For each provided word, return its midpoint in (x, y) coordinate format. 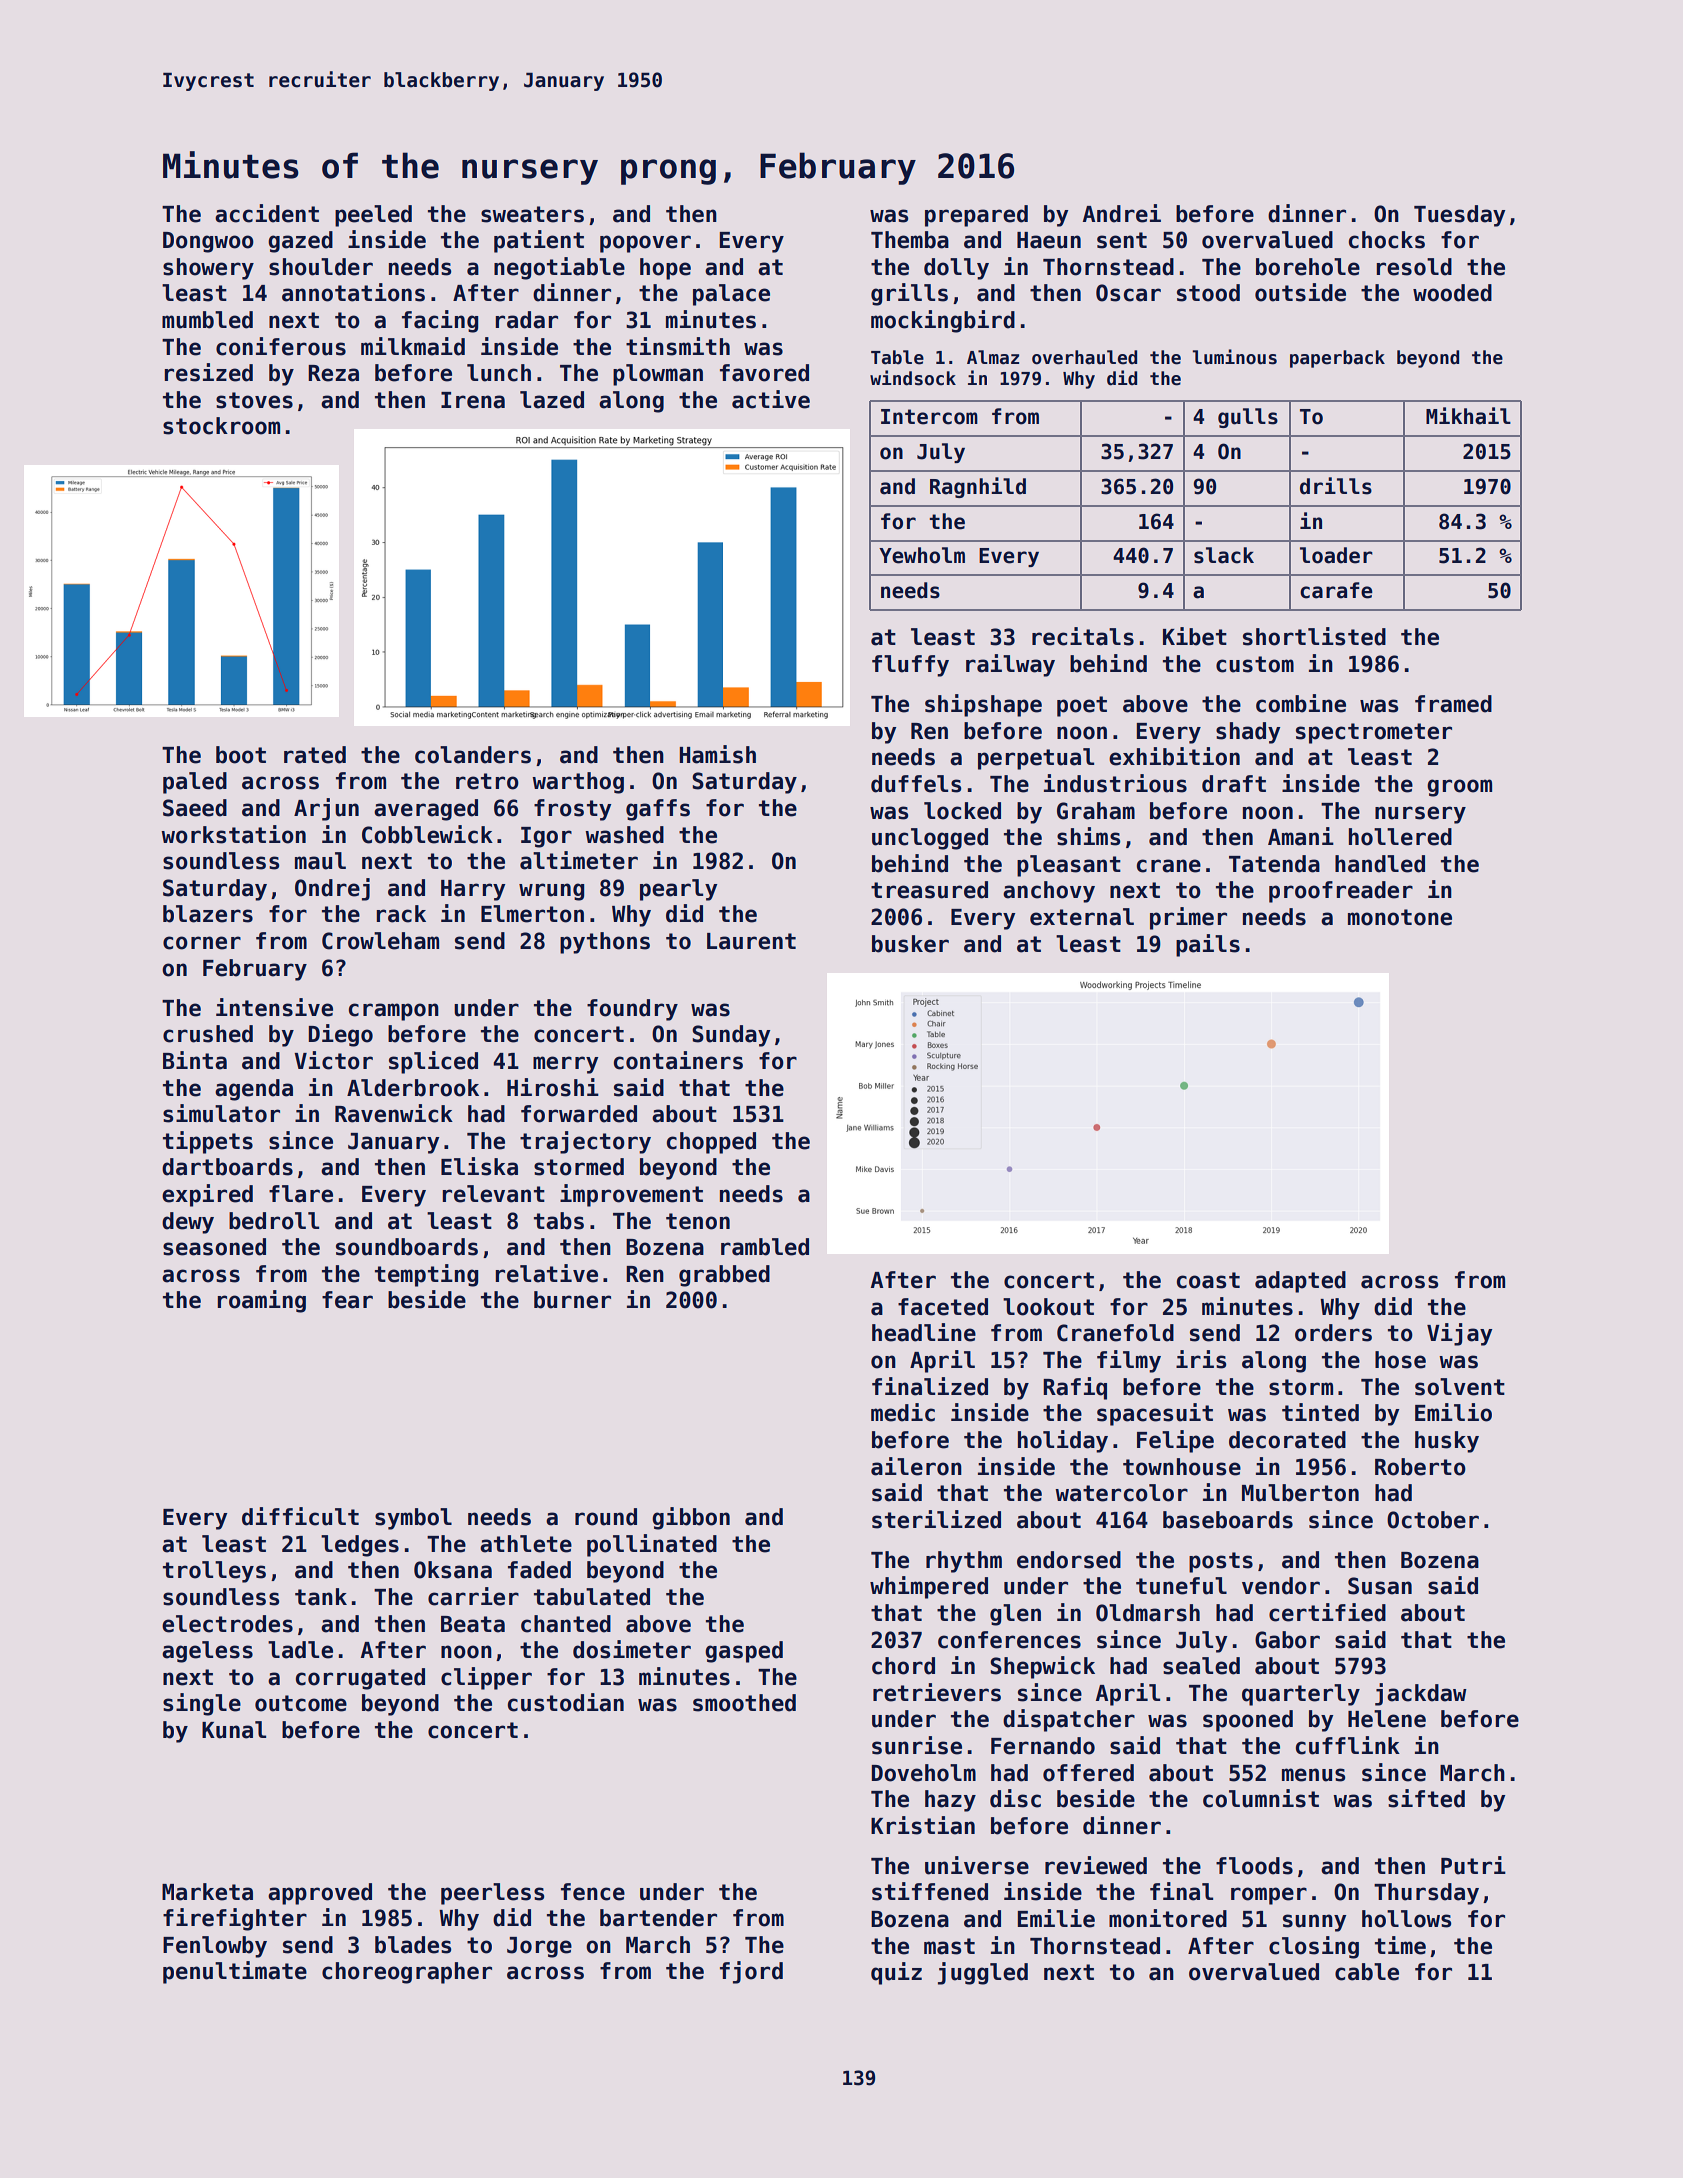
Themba (910, 240)
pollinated (652, 1545)
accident (267, 213)
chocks (1387, 240)
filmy (1129, 1361)
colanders (473, 755)
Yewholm (922, 555)
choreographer (407, 1973)
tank (321, 1597)
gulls (1248, 418)
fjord (751, 1972)
